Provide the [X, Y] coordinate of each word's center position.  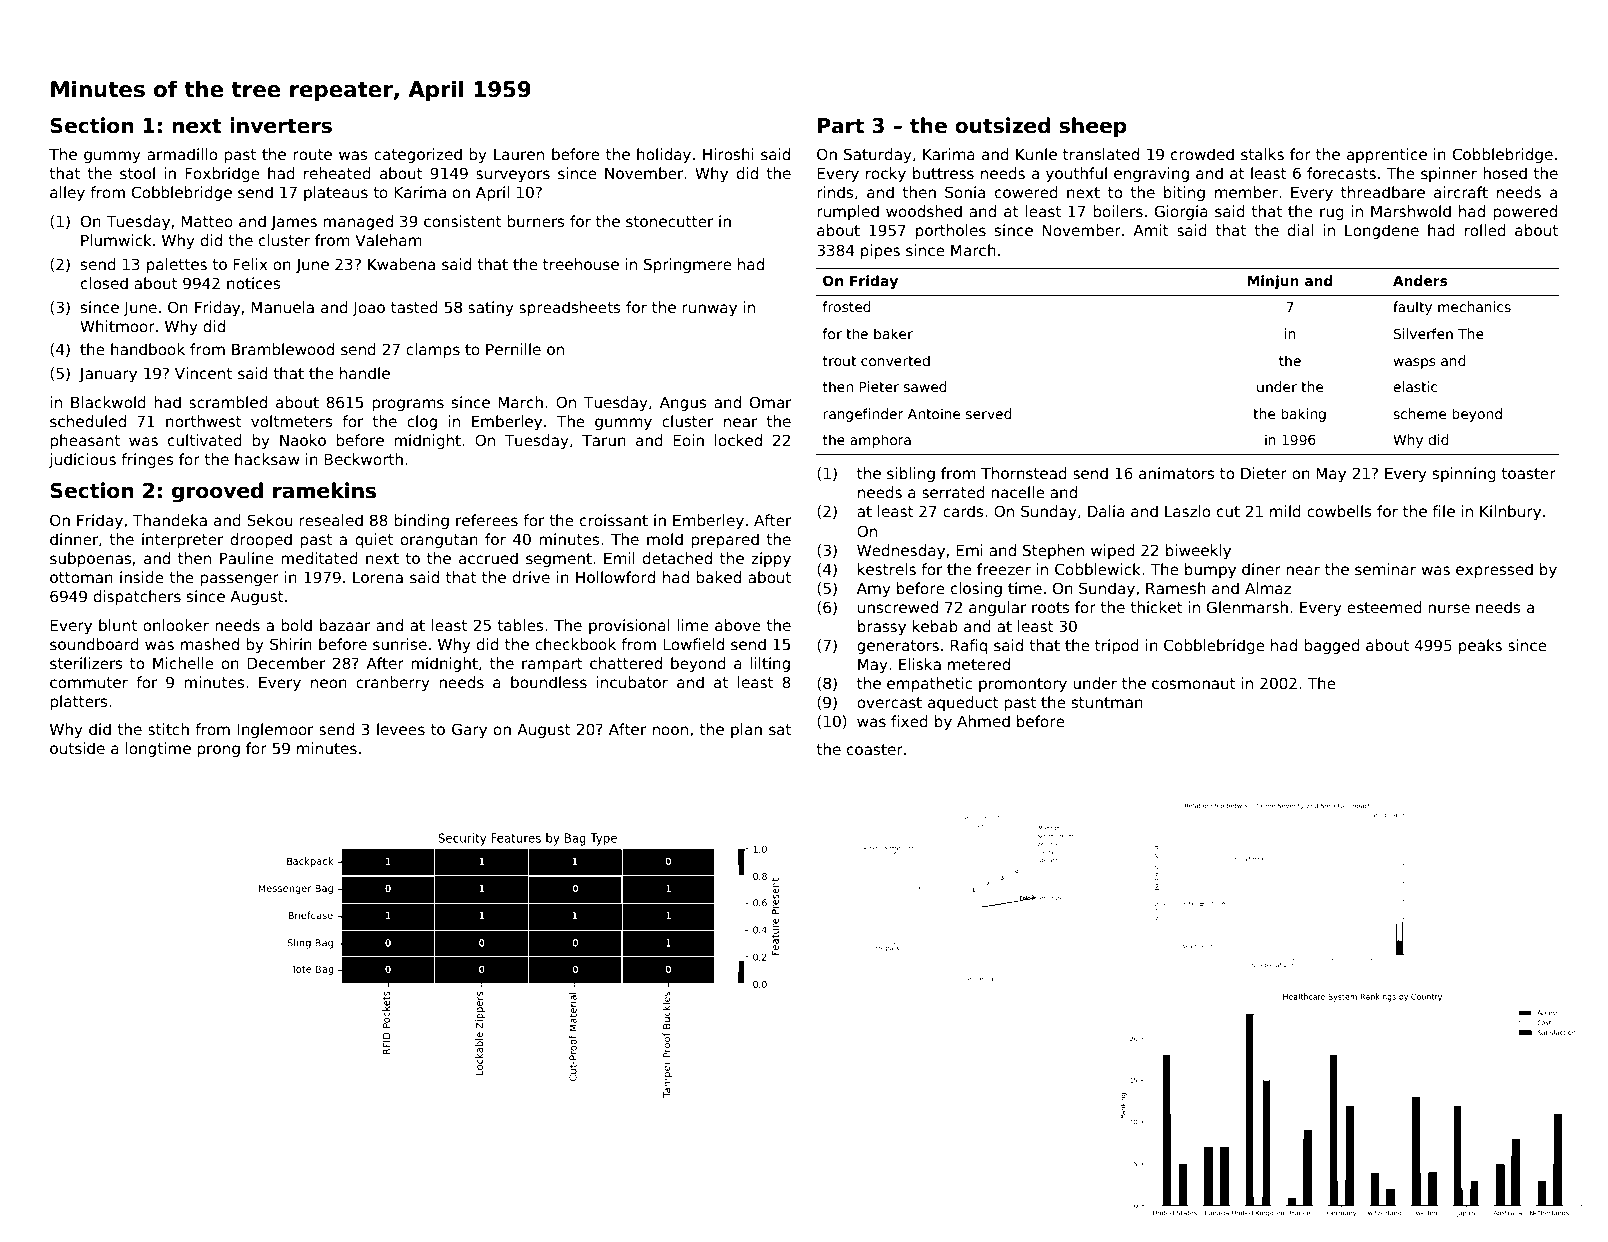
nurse [1449, 608]
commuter [89, 682]
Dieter [1264, 473]
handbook [148, 349]
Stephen [1053, 551]
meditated [319, 558]
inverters [281, 125]
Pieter [879, 386]
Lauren [519, 154]
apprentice [1387, 155]
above [738, 625]
